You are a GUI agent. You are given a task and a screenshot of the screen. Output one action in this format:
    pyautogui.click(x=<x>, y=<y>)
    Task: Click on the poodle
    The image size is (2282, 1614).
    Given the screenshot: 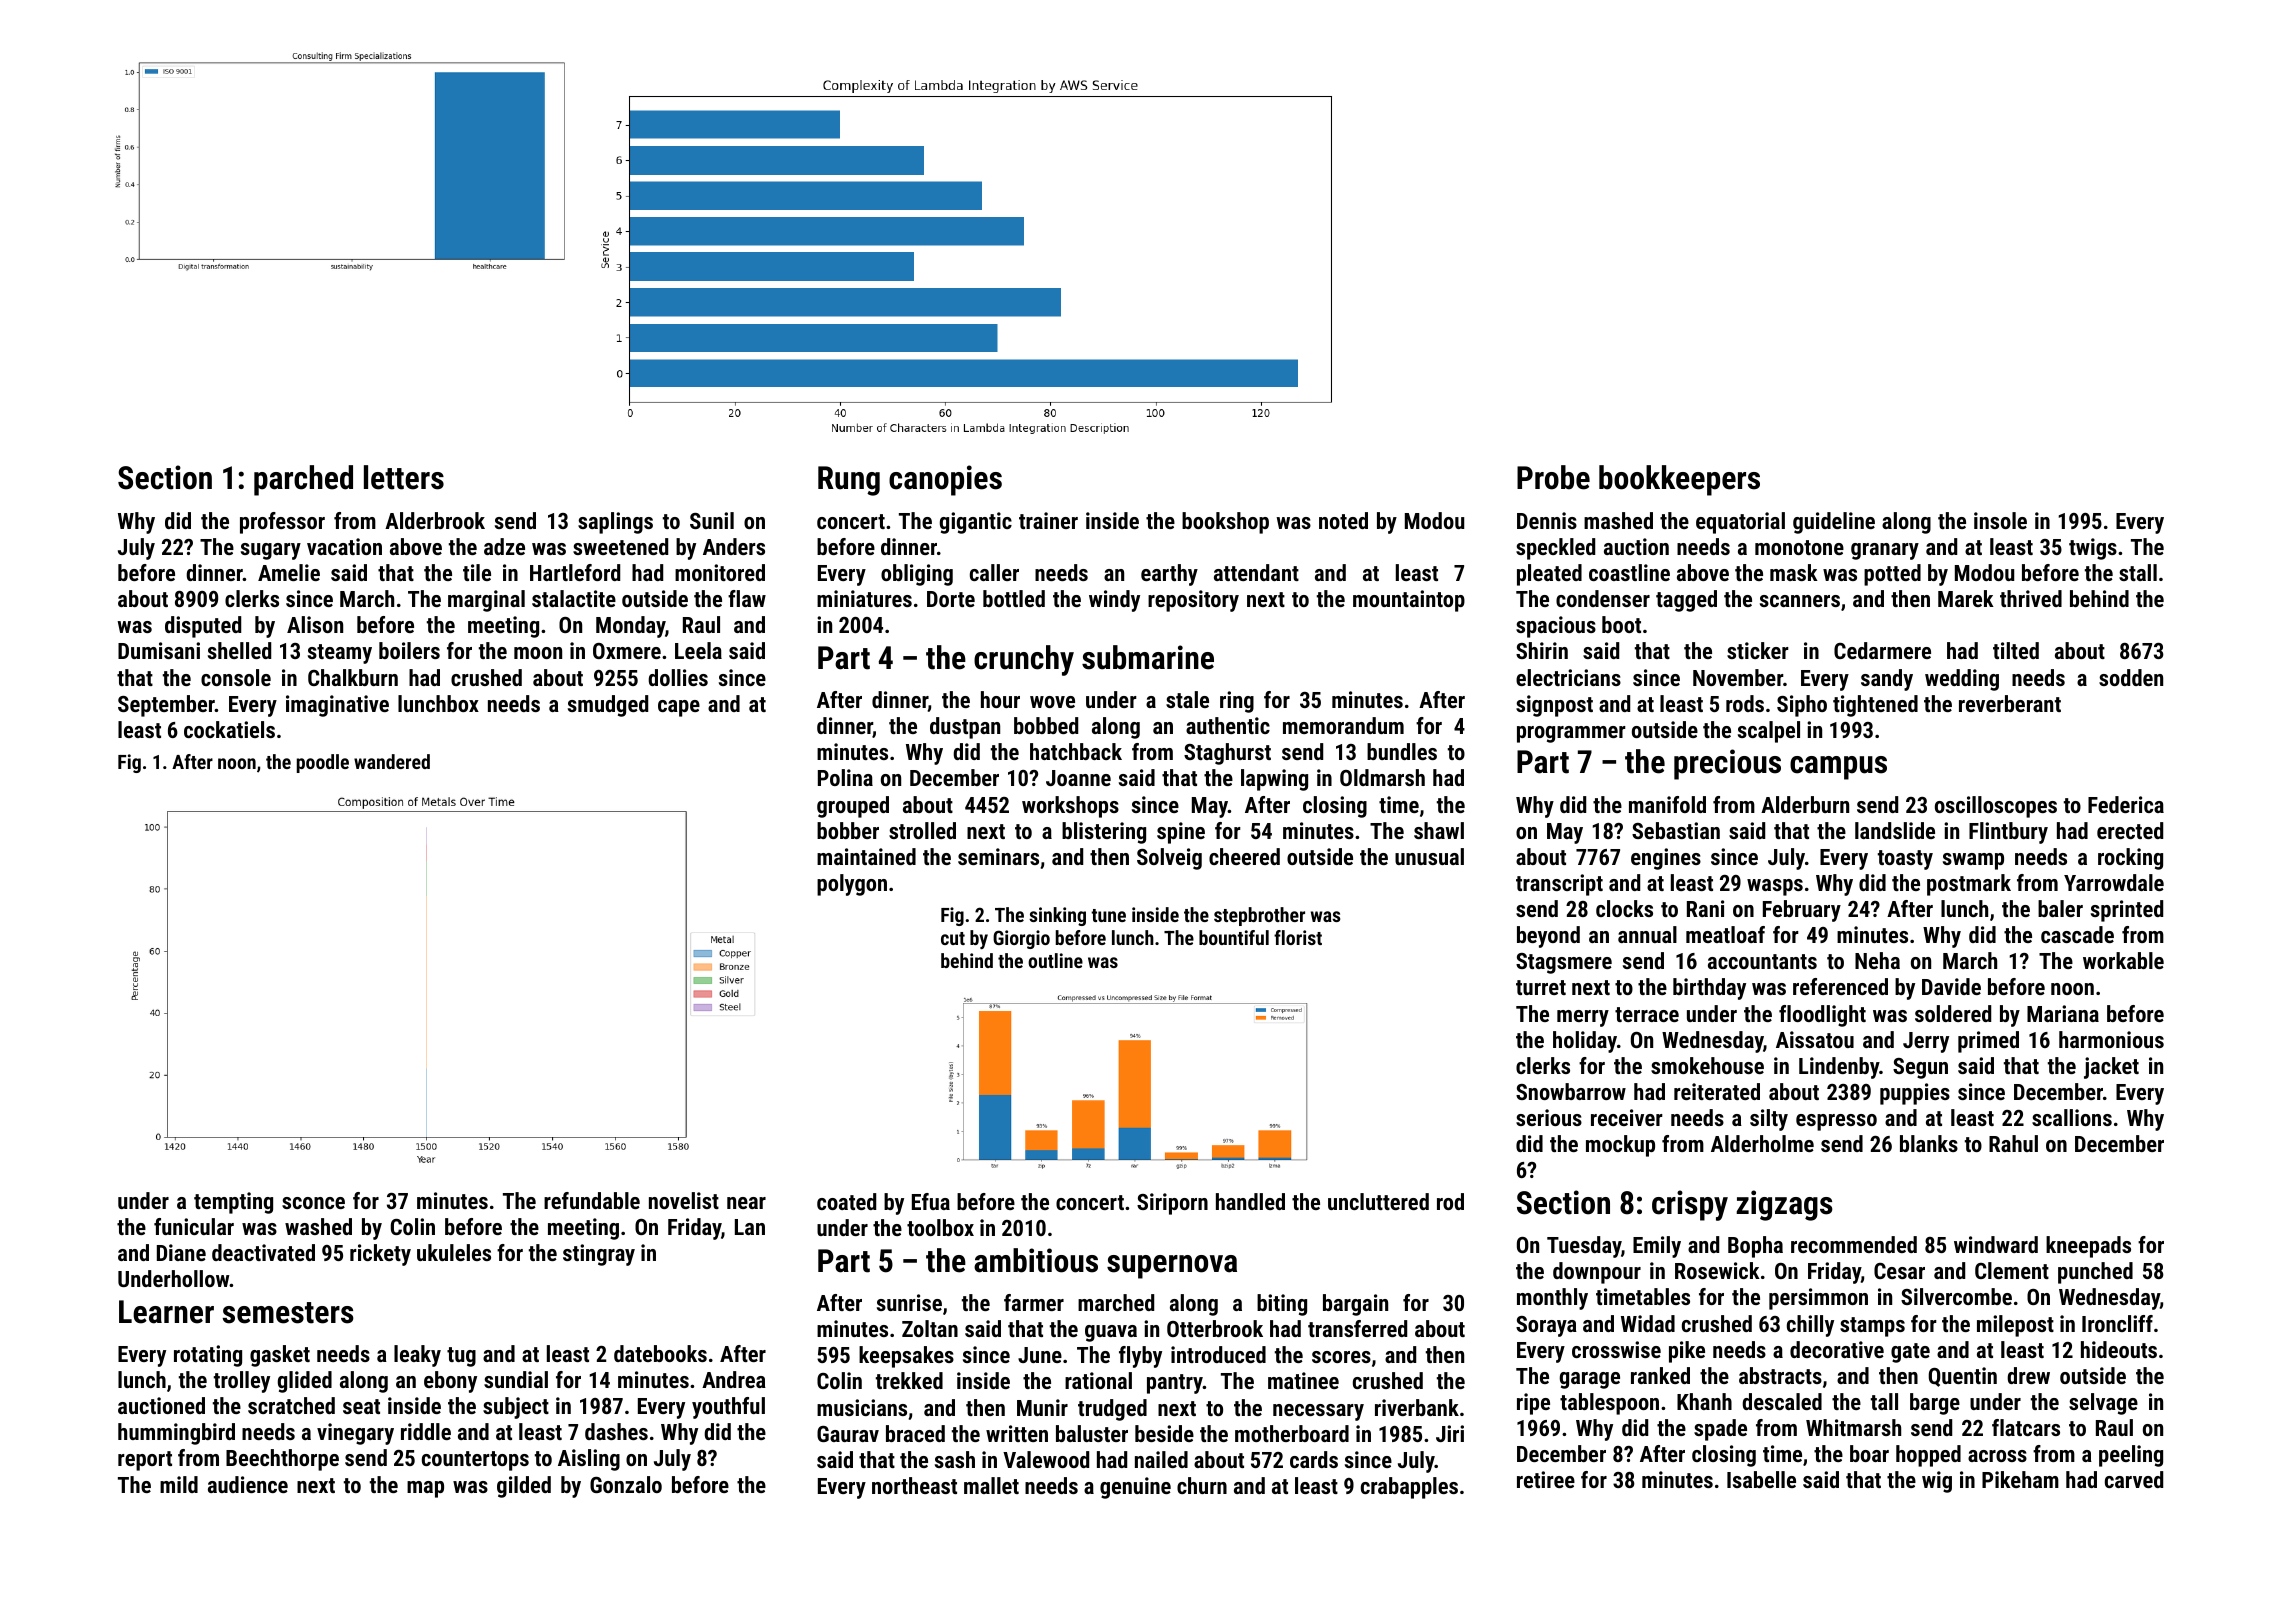 What is the action you would take?
    pyautogui.click(x=323, y=763)
